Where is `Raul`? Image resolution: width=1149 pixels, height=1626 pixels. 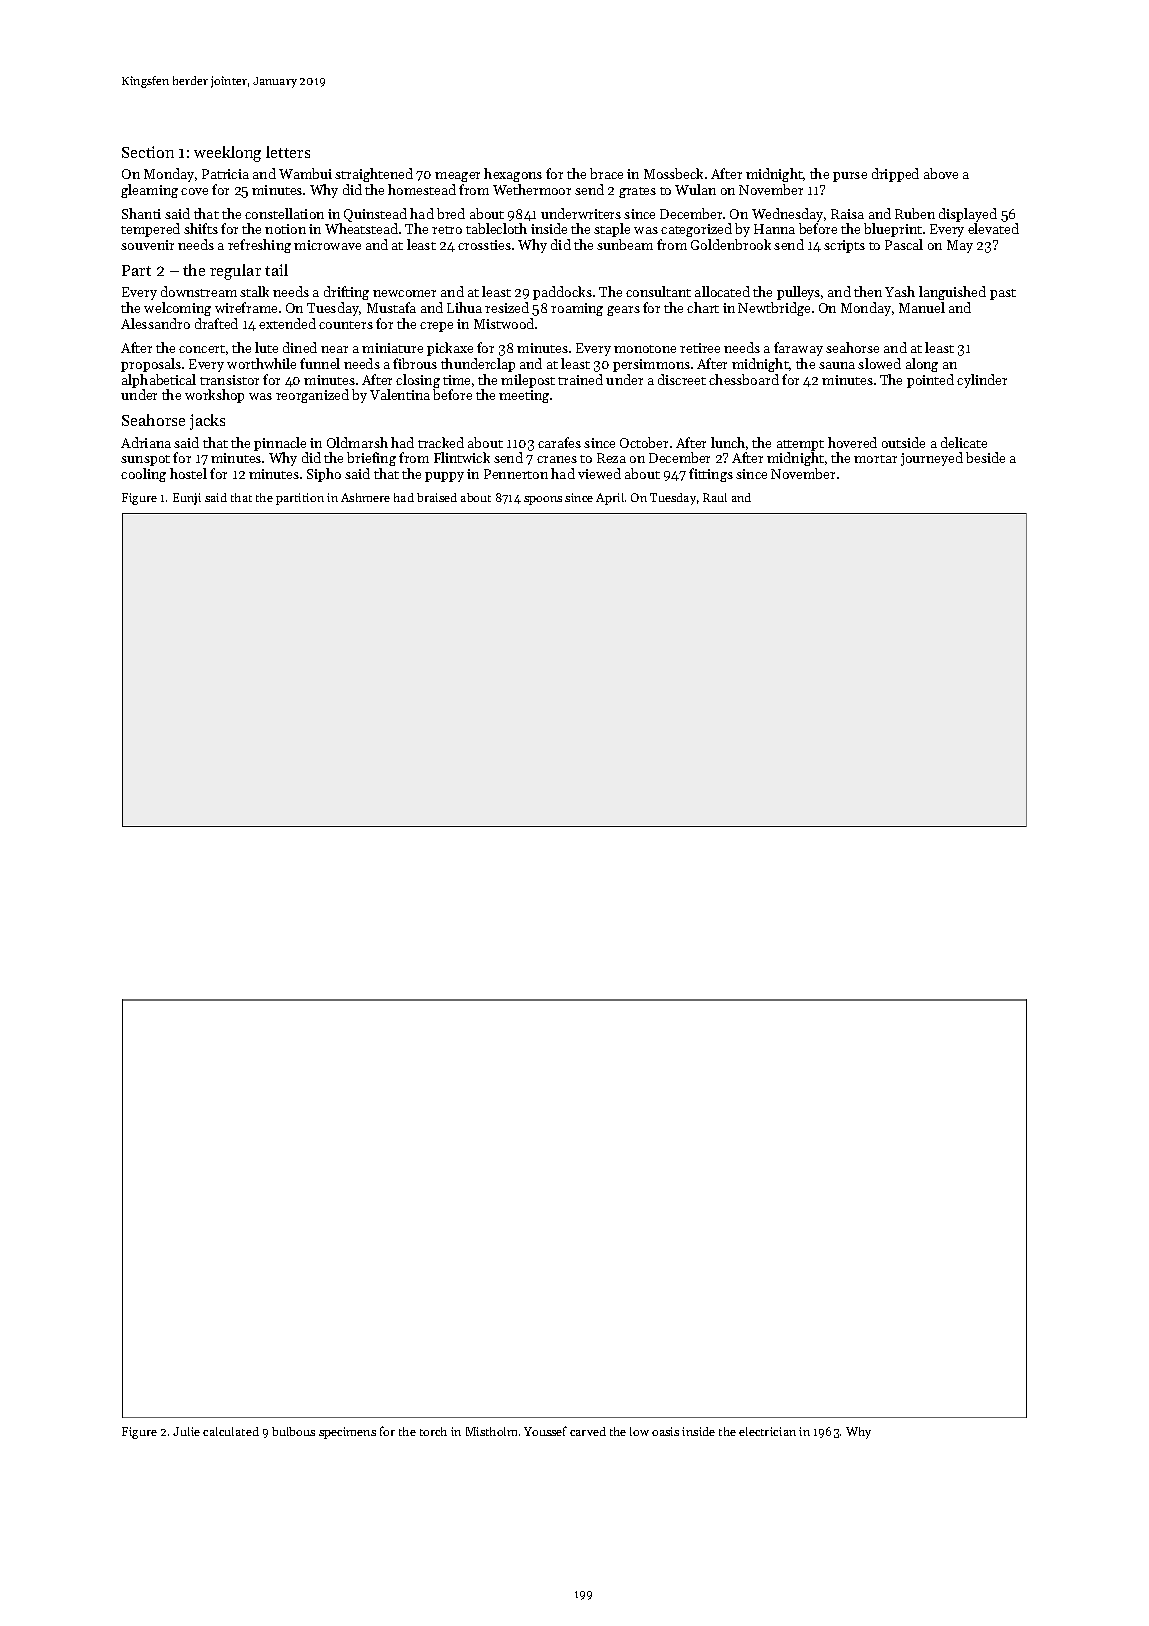 Raul is located at coordinates (715, 497).
